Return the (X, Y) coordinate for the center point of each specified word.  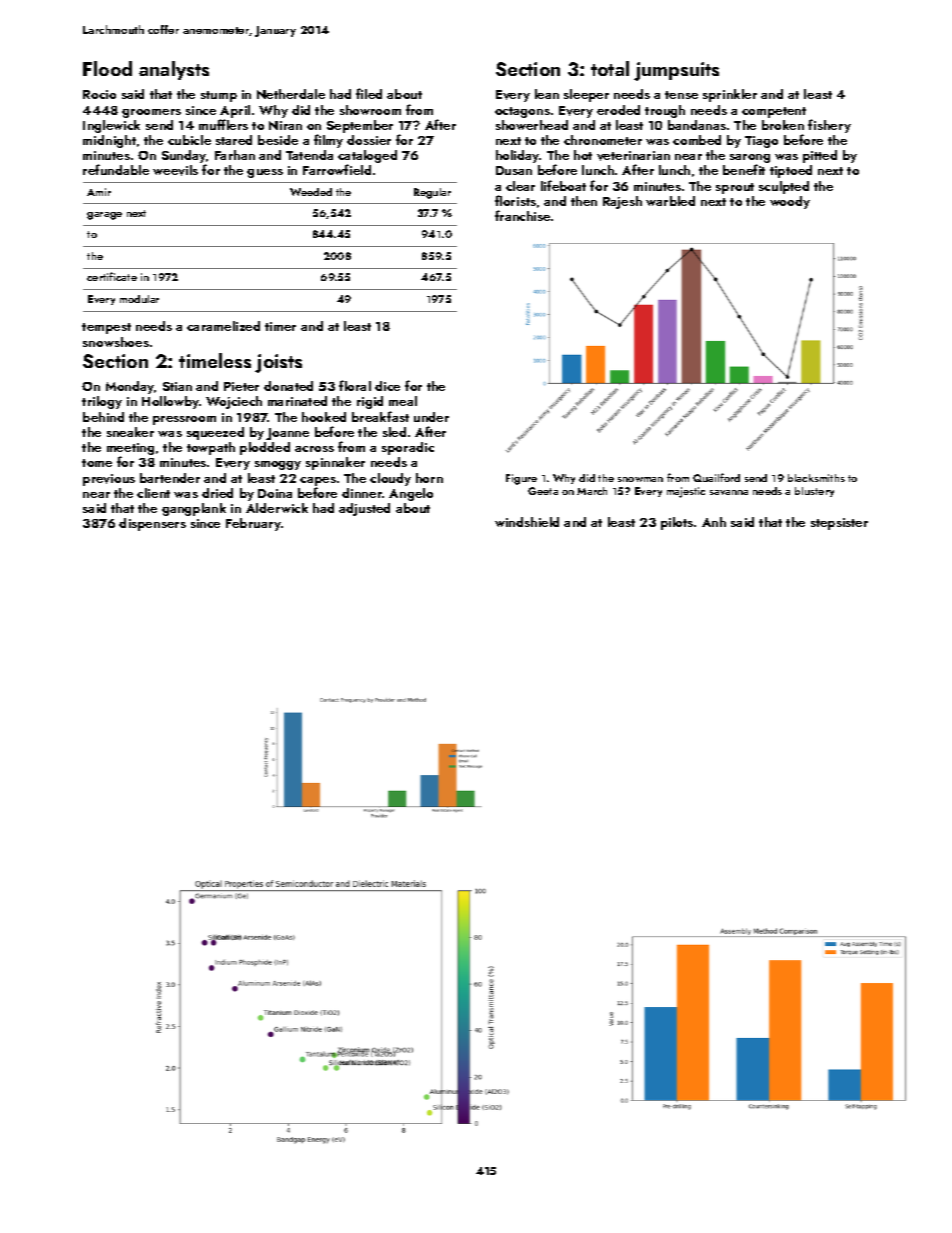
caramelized (223, 326)
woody (790, 202)
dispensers (152, 524)
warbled (670, 201)
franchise (522, 215)
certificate (112, 276)
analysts (174, 70)
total (610, 68)
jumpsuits (676, 71)
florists (515, 200)
